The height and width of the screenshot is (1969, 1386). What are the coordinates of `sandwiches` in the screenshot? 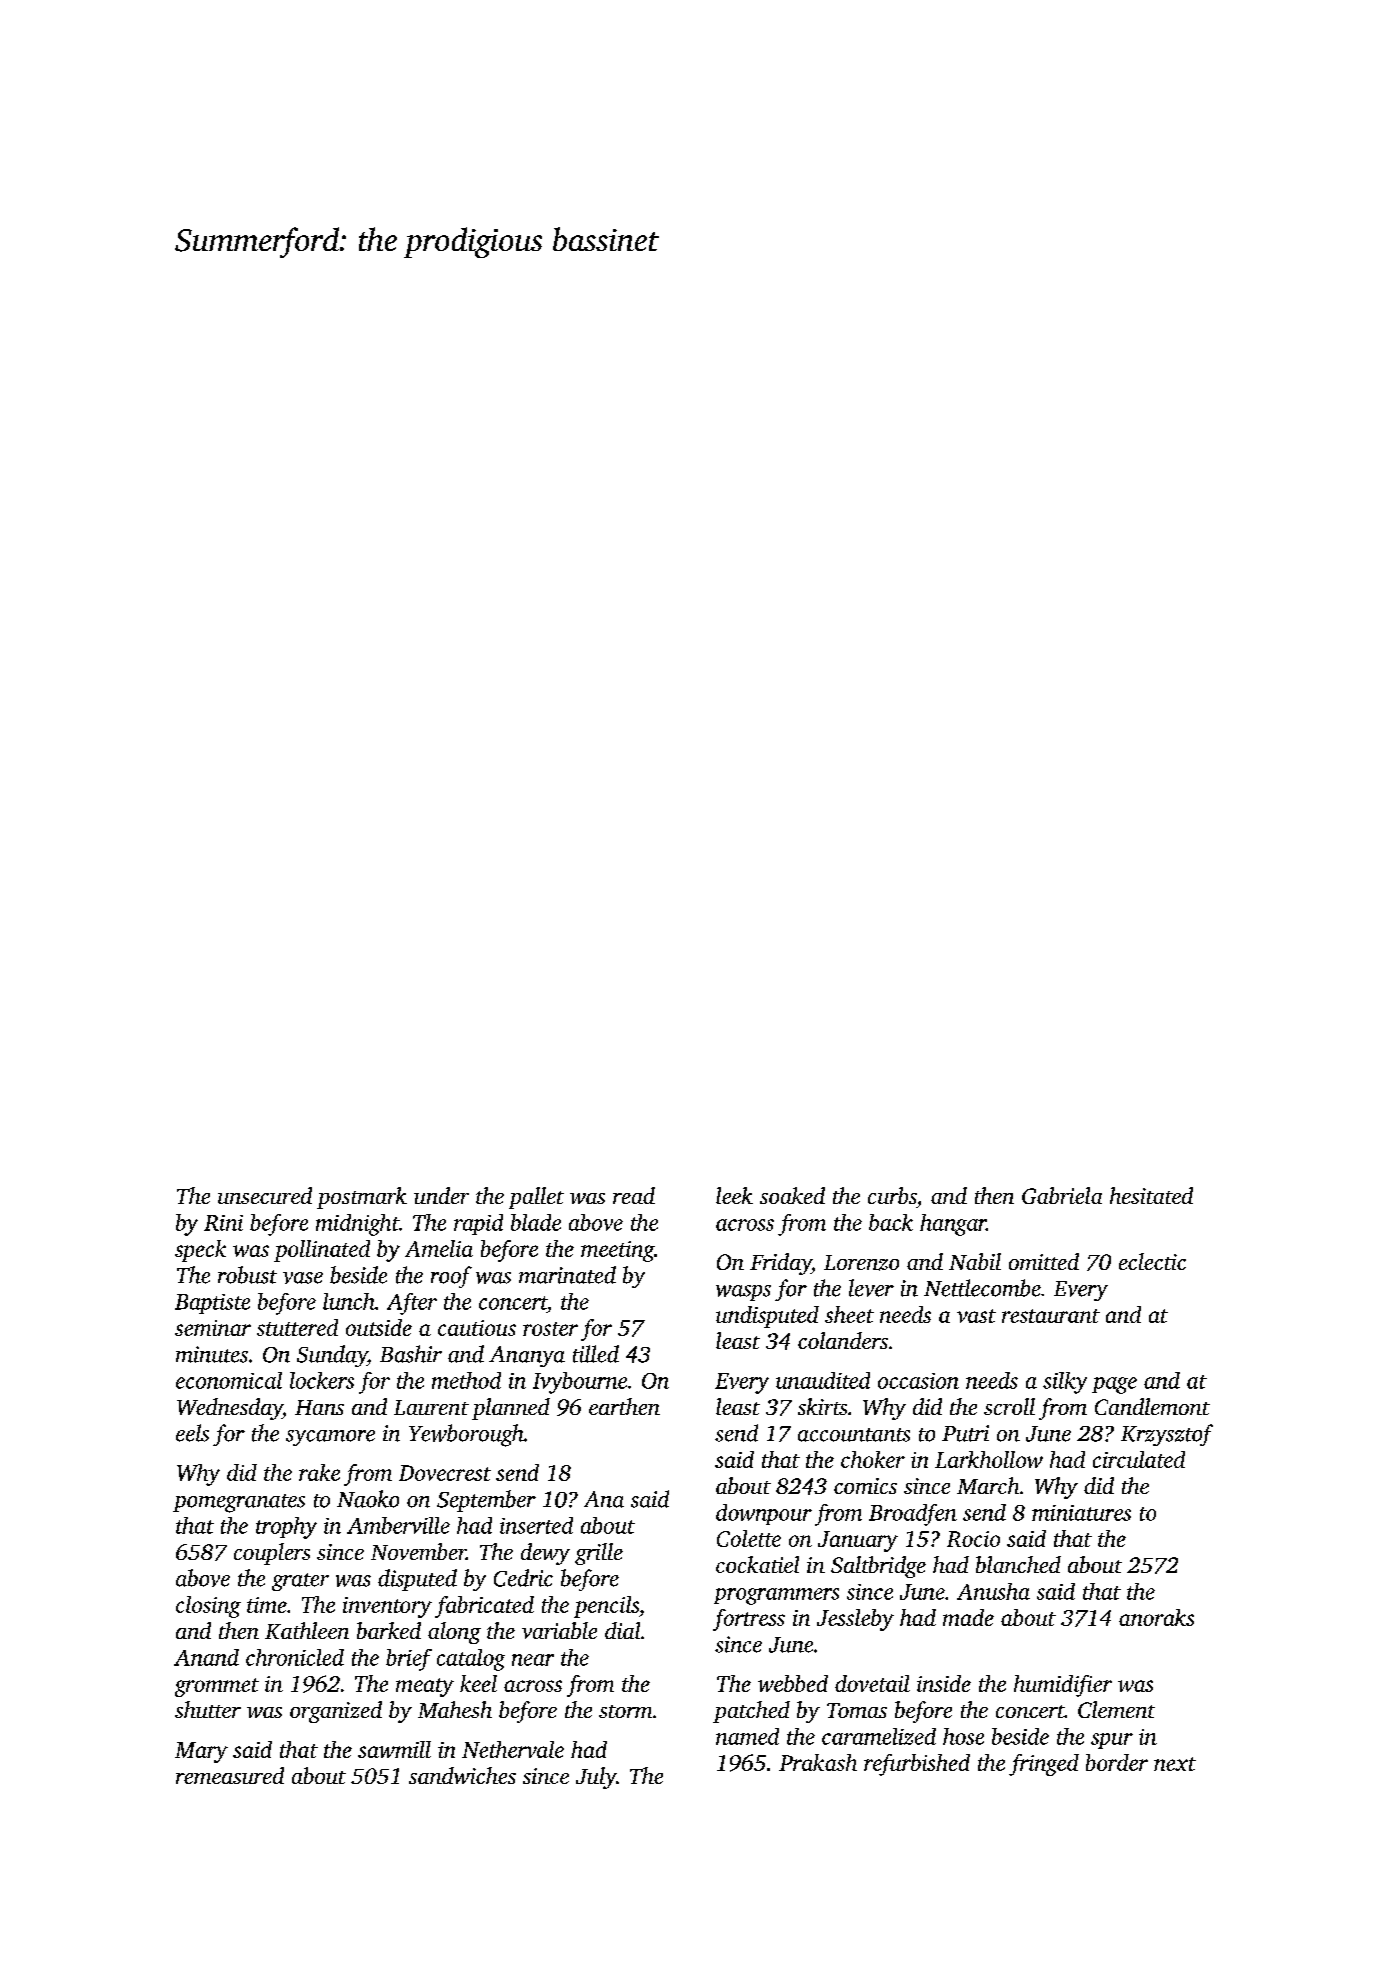 It's located at (462, 1775).
